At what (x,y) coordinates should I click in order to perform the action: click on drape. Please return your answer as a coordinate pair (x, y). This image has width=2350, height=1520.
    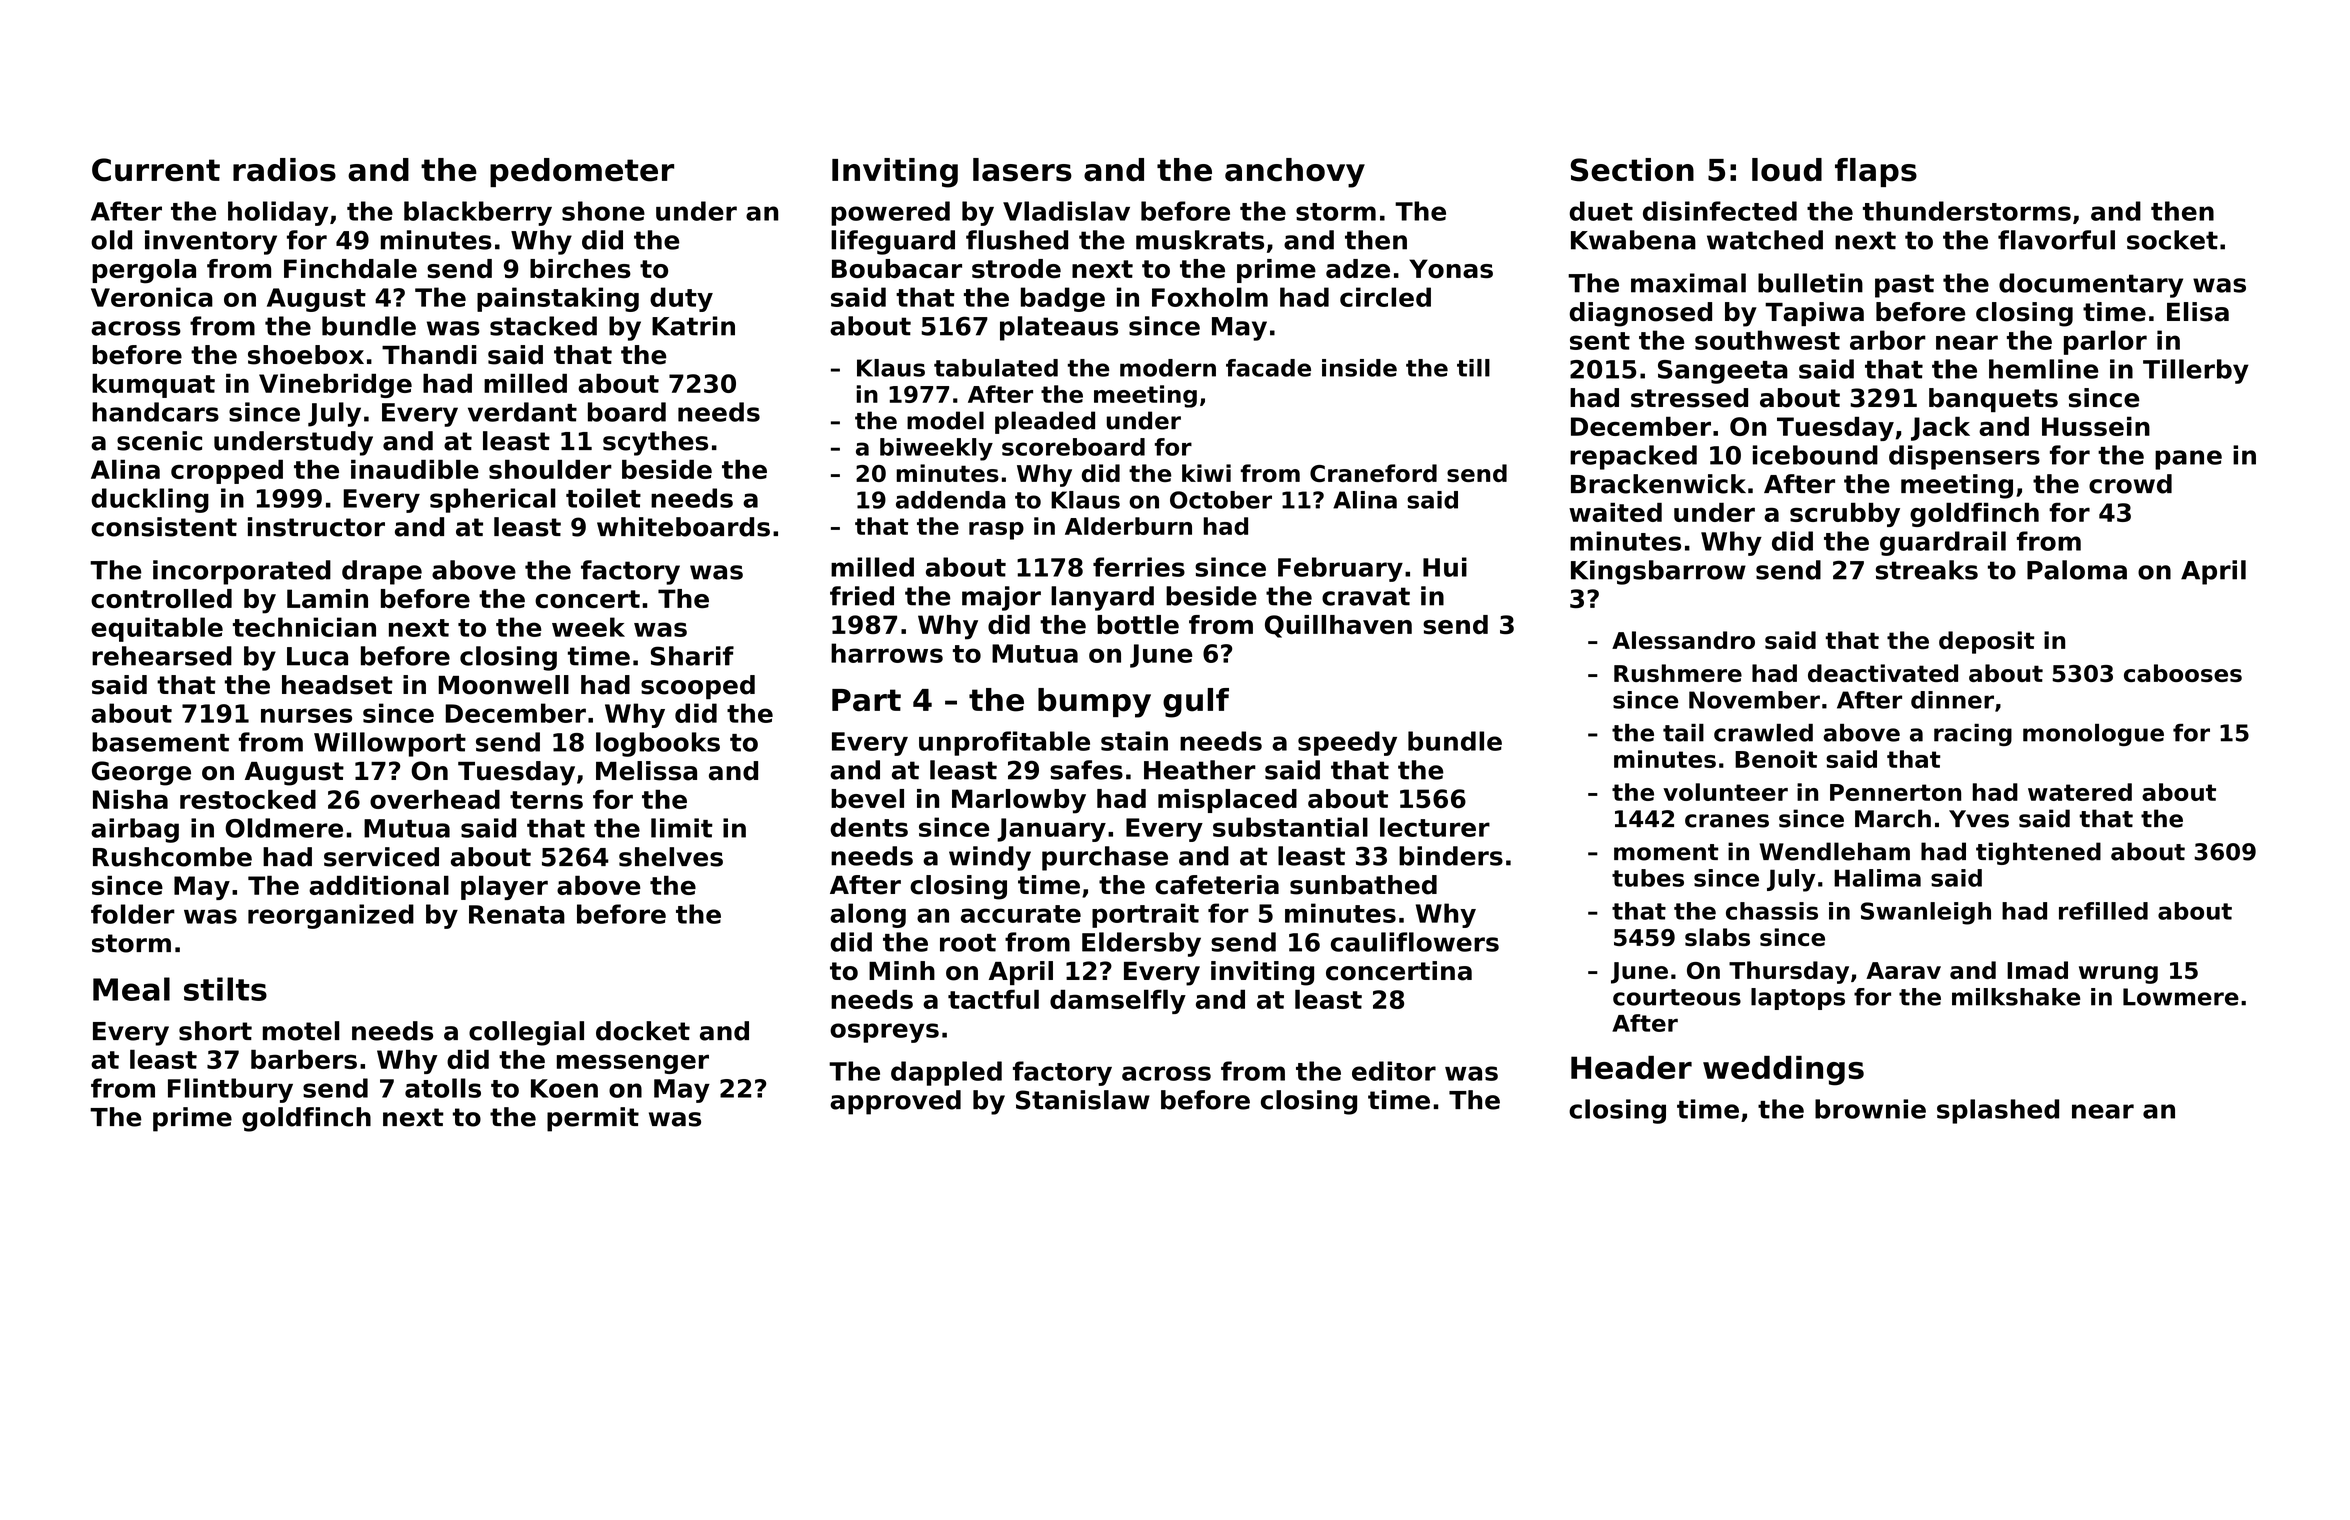
    Looking at the image, I should click on (382, 572).
